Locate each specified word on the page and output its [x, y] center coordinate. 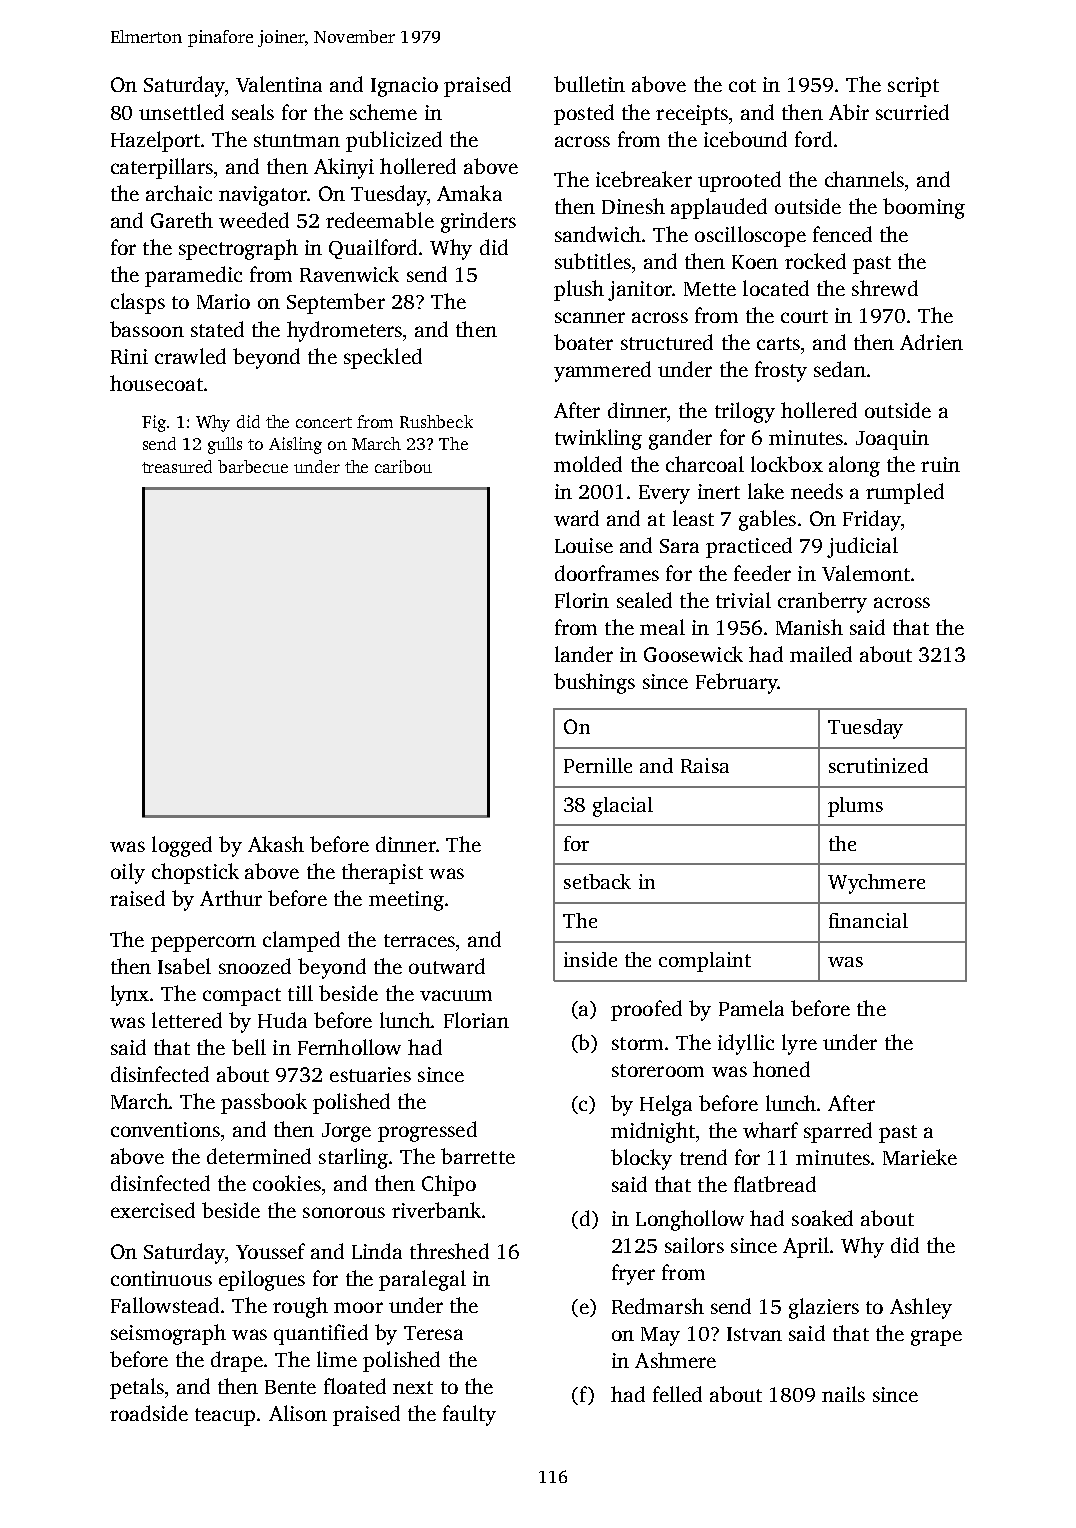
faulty [469, 1415]
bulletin [589, 84]
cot [742, 85]
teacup [225, 1417]
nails [843, 1394]
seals [253, 112]
